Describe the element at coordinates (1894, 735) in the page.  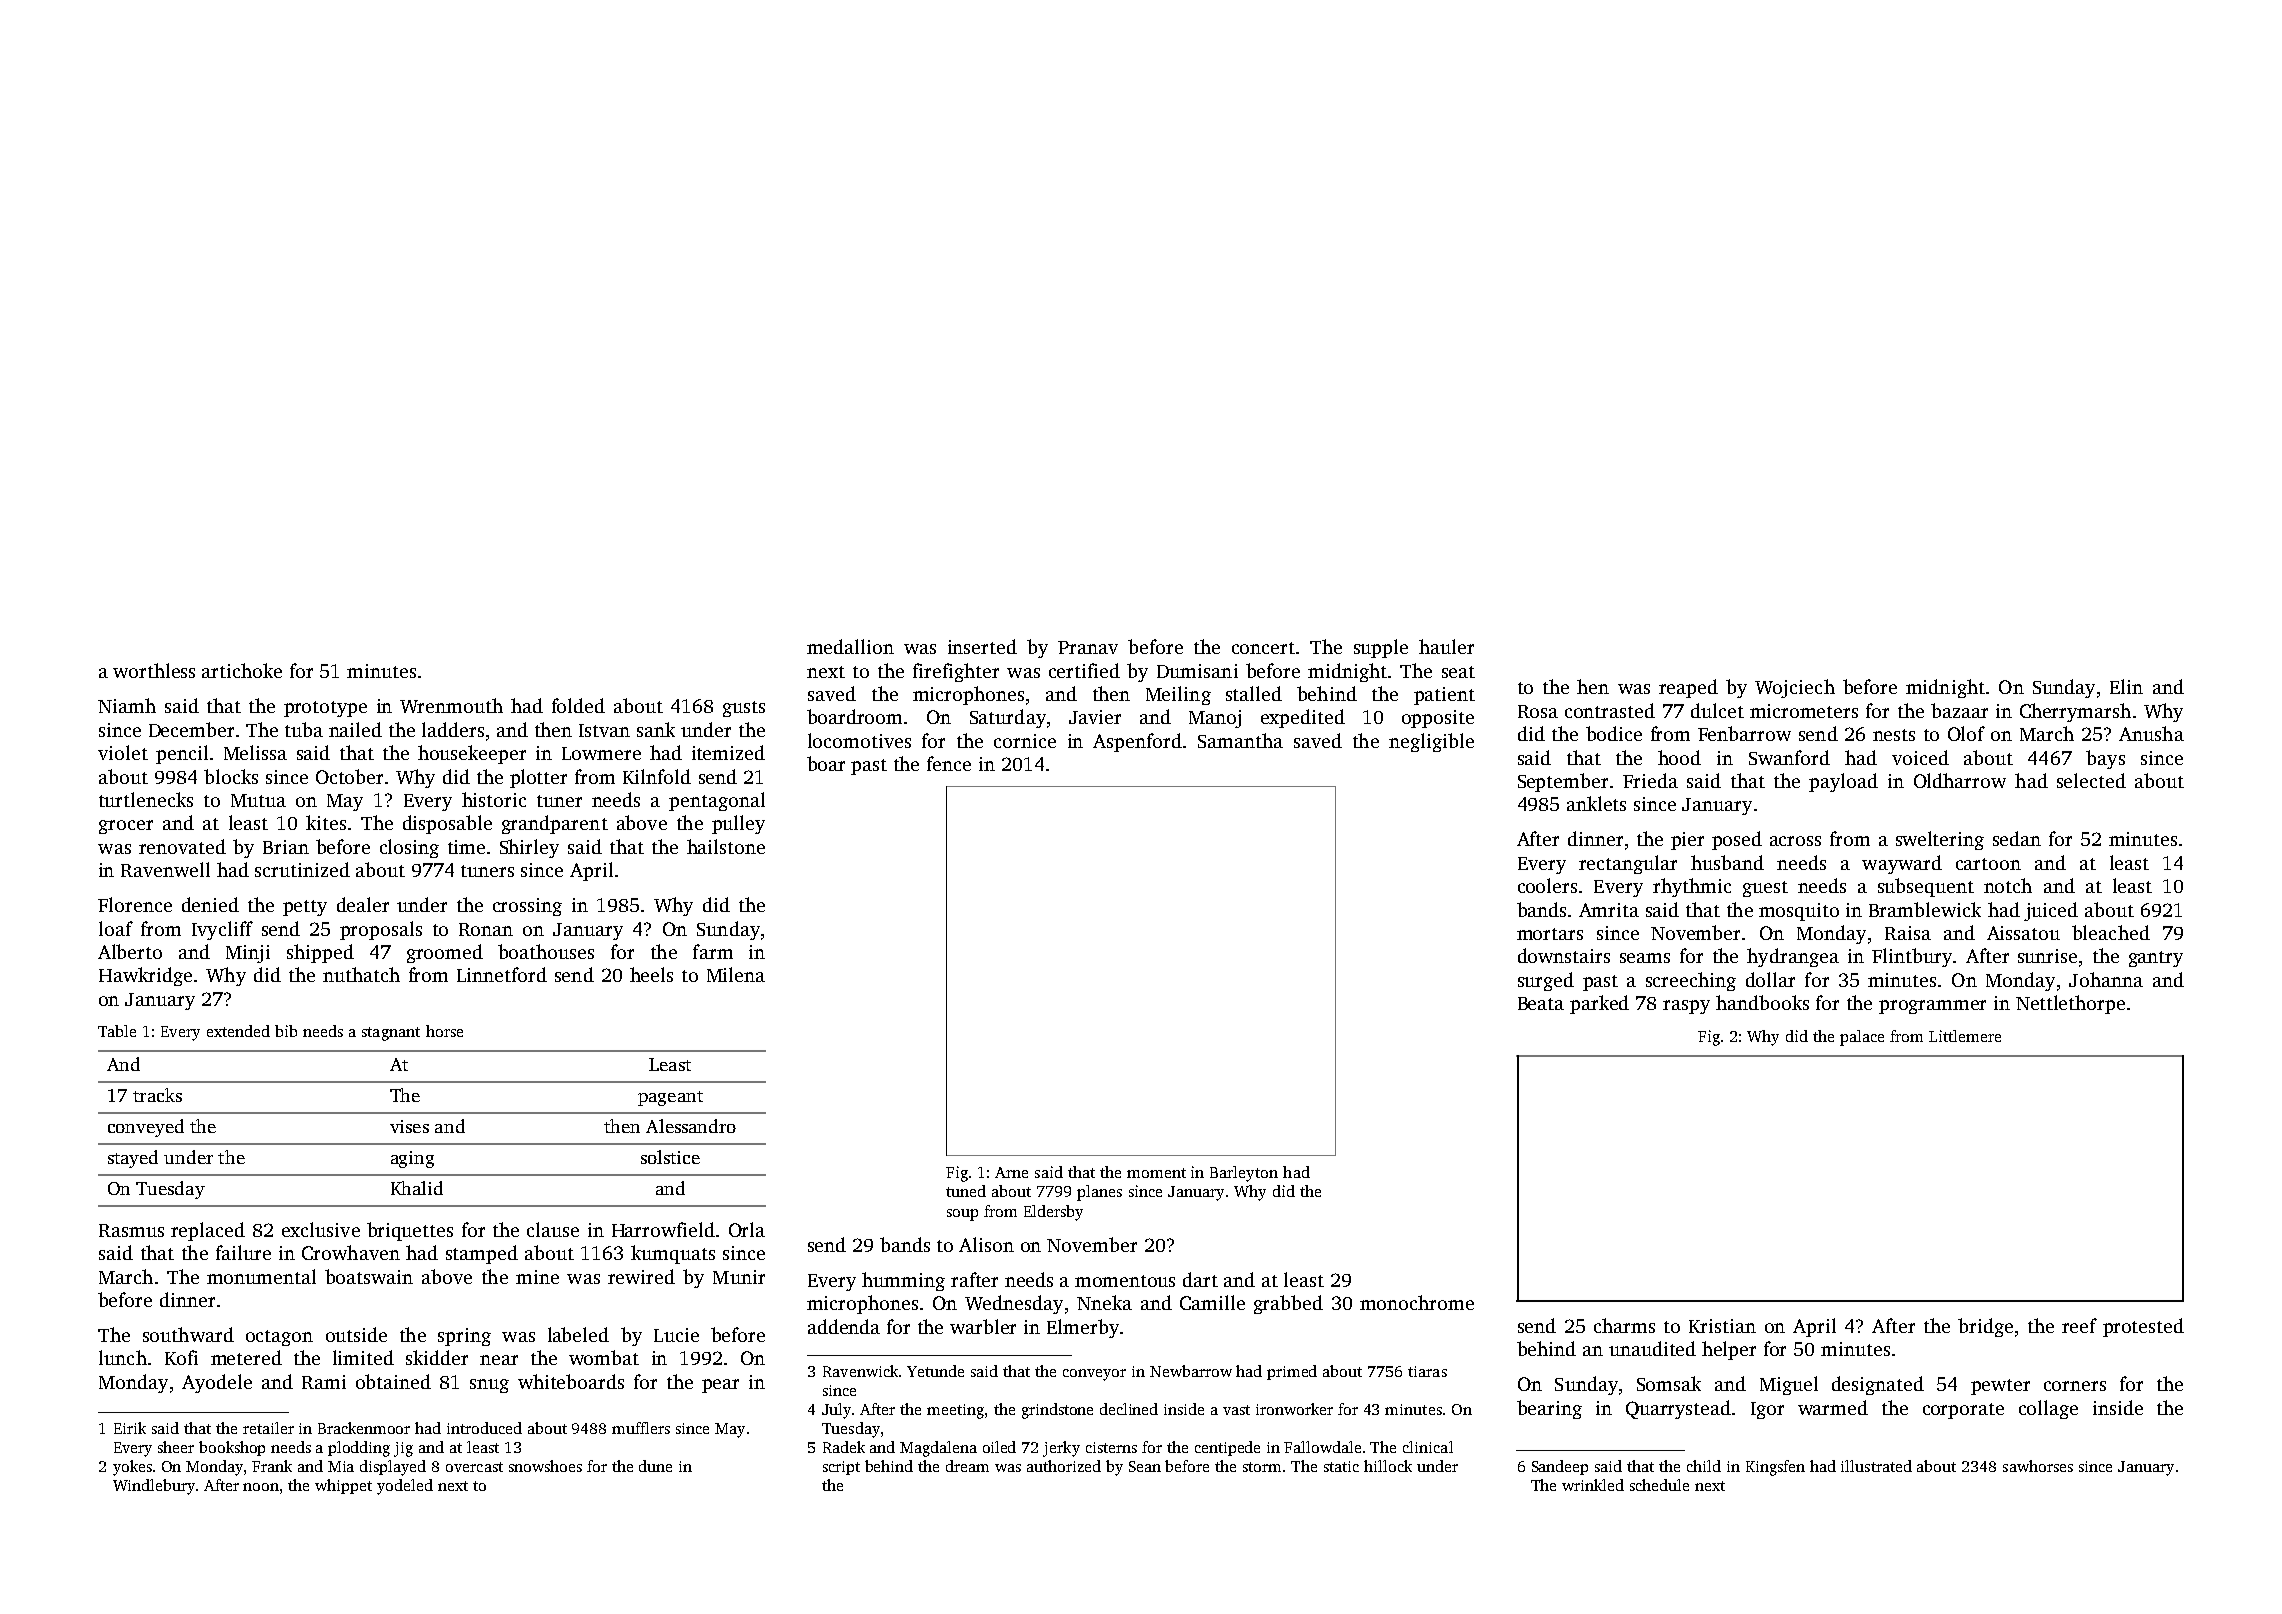
I see `nests` at that location.
